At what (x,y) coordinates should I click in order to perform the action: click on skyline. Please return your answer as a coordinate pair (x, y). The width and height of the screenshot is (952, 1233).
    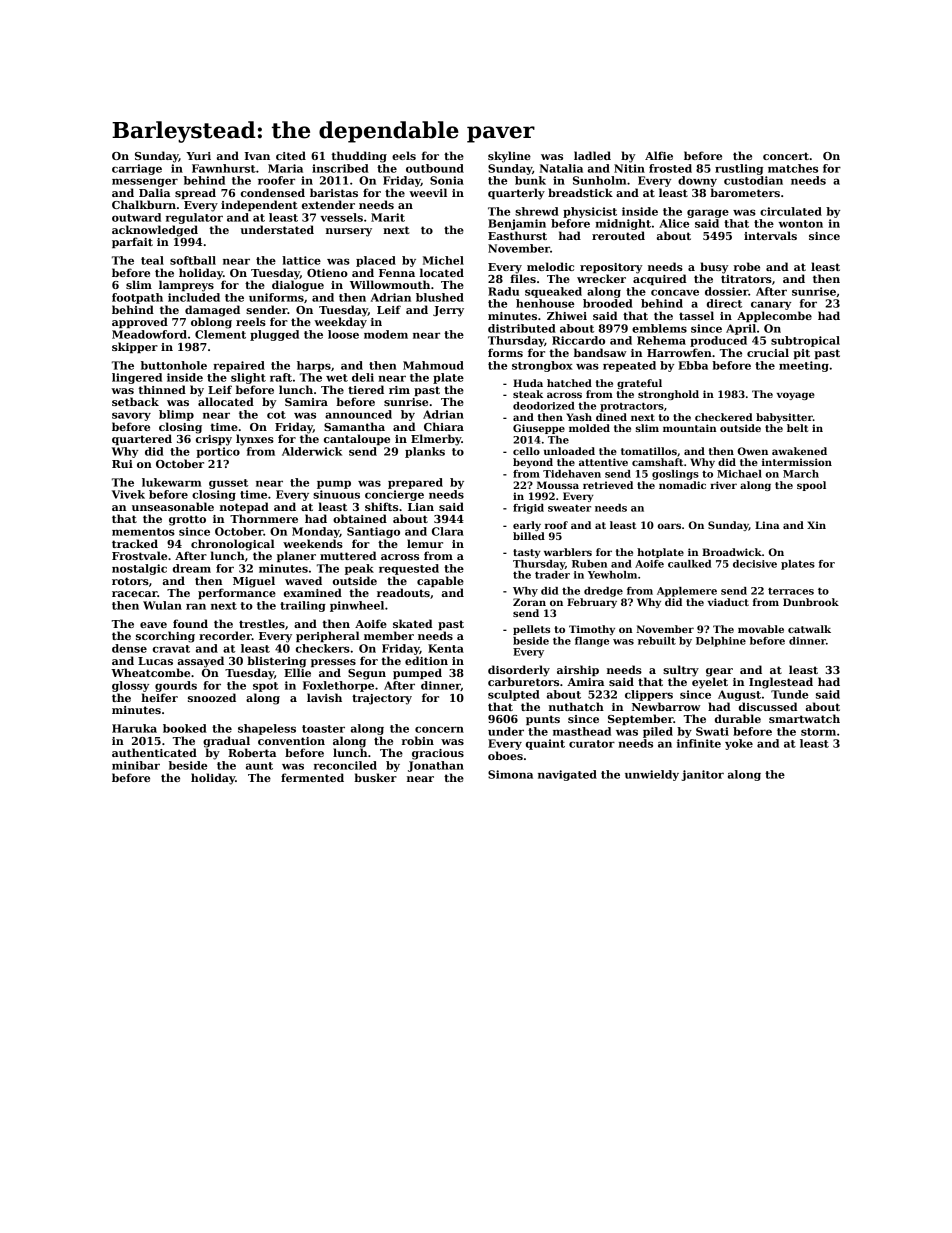
    Looking at the image, I should click on (509, 157).
